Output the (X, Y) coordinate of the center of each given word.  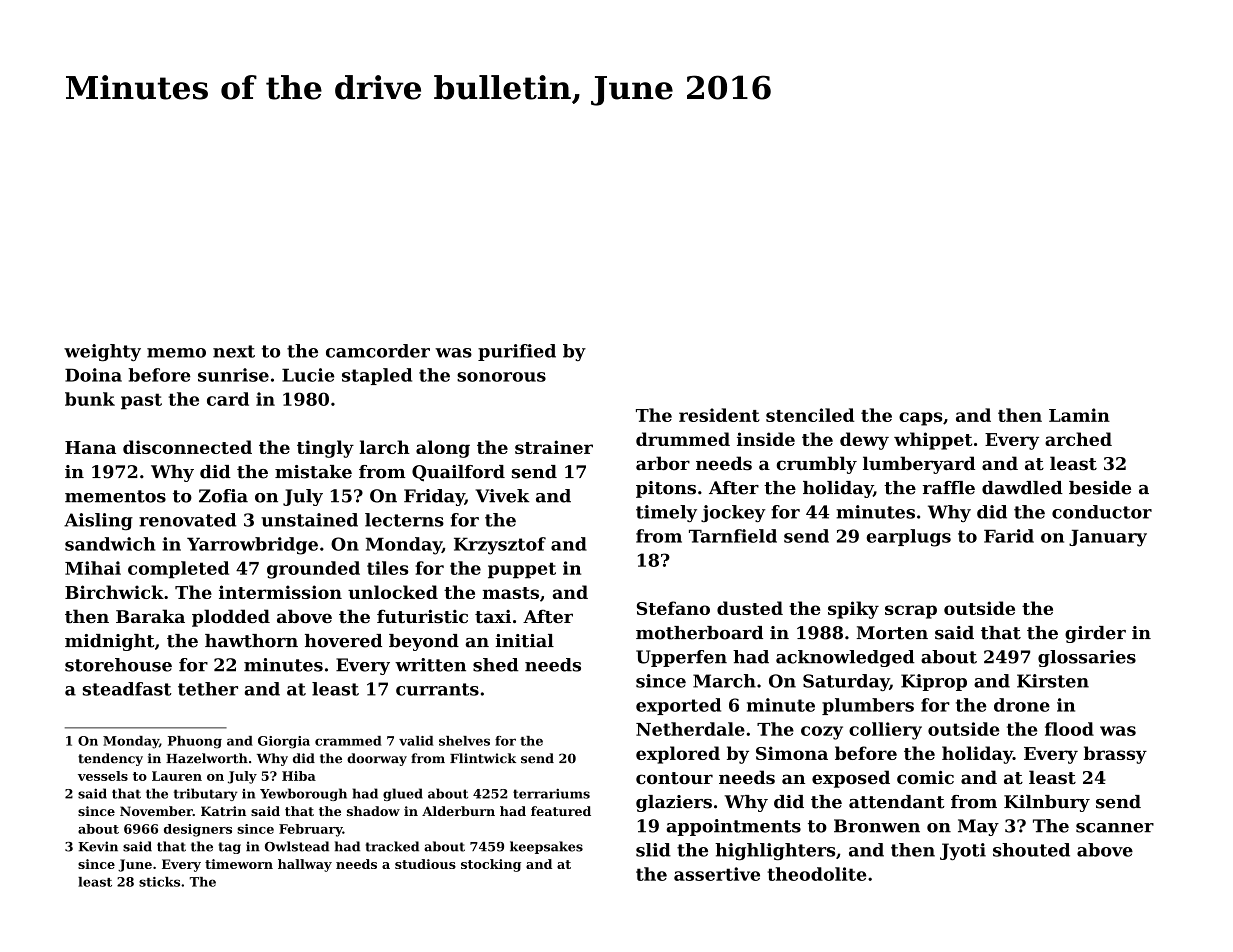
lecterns (404, 520)
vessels (103, 776)
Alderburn (458, 811)
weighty (102, 353)
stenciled (810, 415)
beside (1100, 488)
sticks (159, 882)
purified (517, 352)
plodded (231, 618)
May (978, 827)
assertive (717, 874)
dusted (750, 608)
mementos (115, 496)
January (1108, 538)
